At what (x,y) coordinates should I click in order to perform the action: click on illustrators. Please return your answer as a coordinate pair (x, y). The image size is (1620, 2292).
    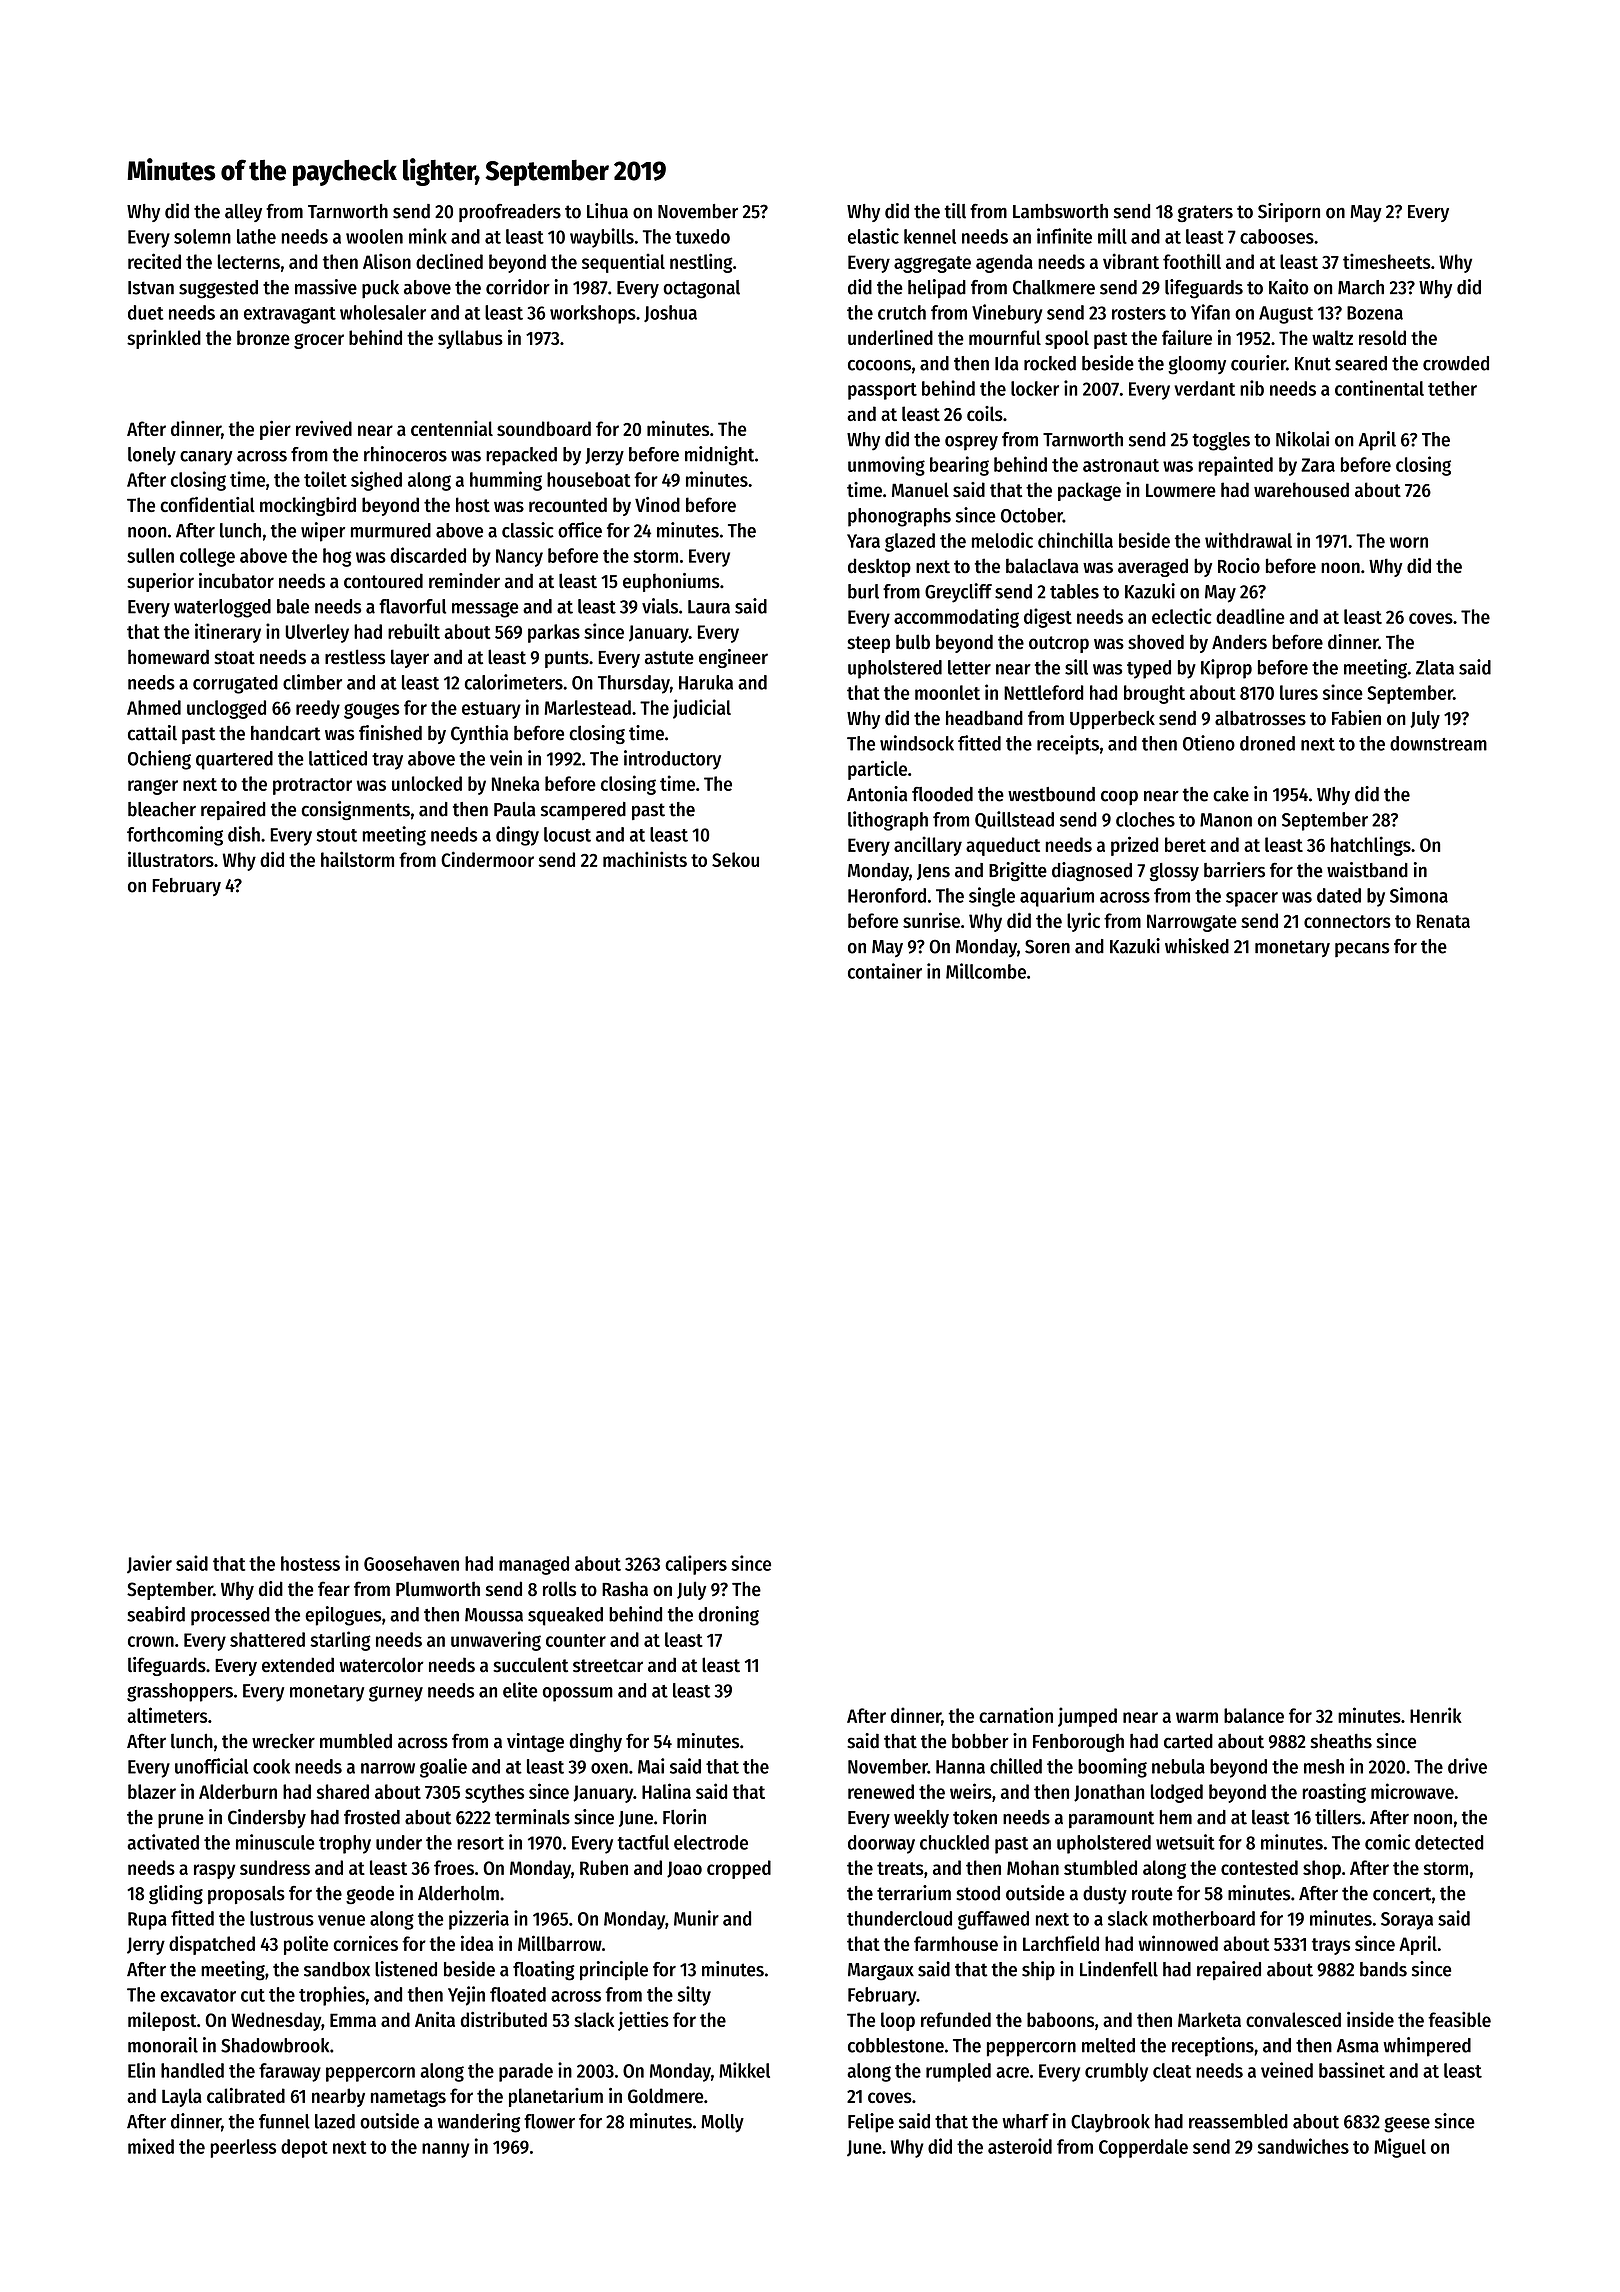
    Looking at the image, I should click on (171, 859).
